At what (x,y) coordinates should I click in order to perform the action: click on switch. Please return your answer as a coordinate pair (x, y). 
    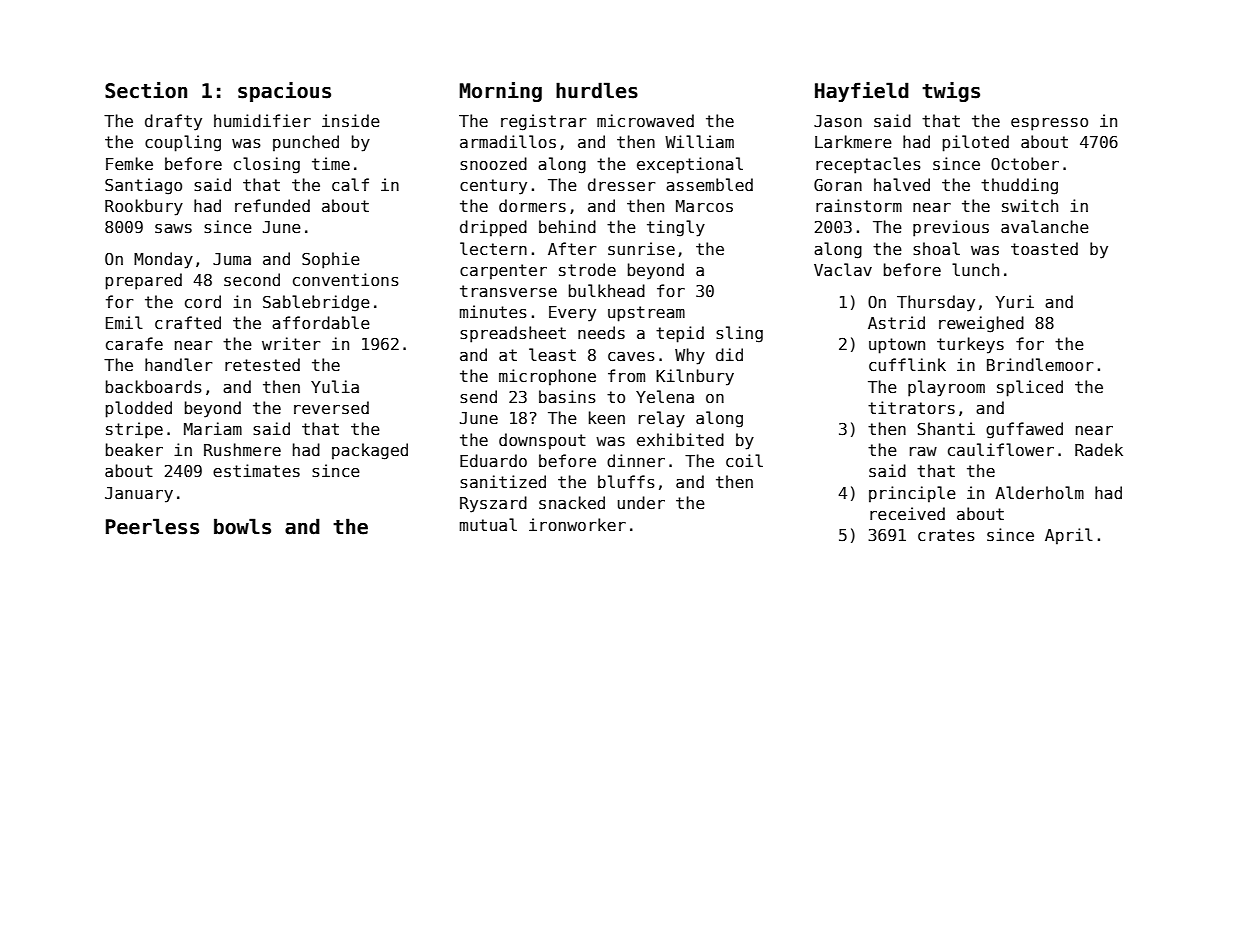
    Looking at the image, I should click on (1030, 205).
